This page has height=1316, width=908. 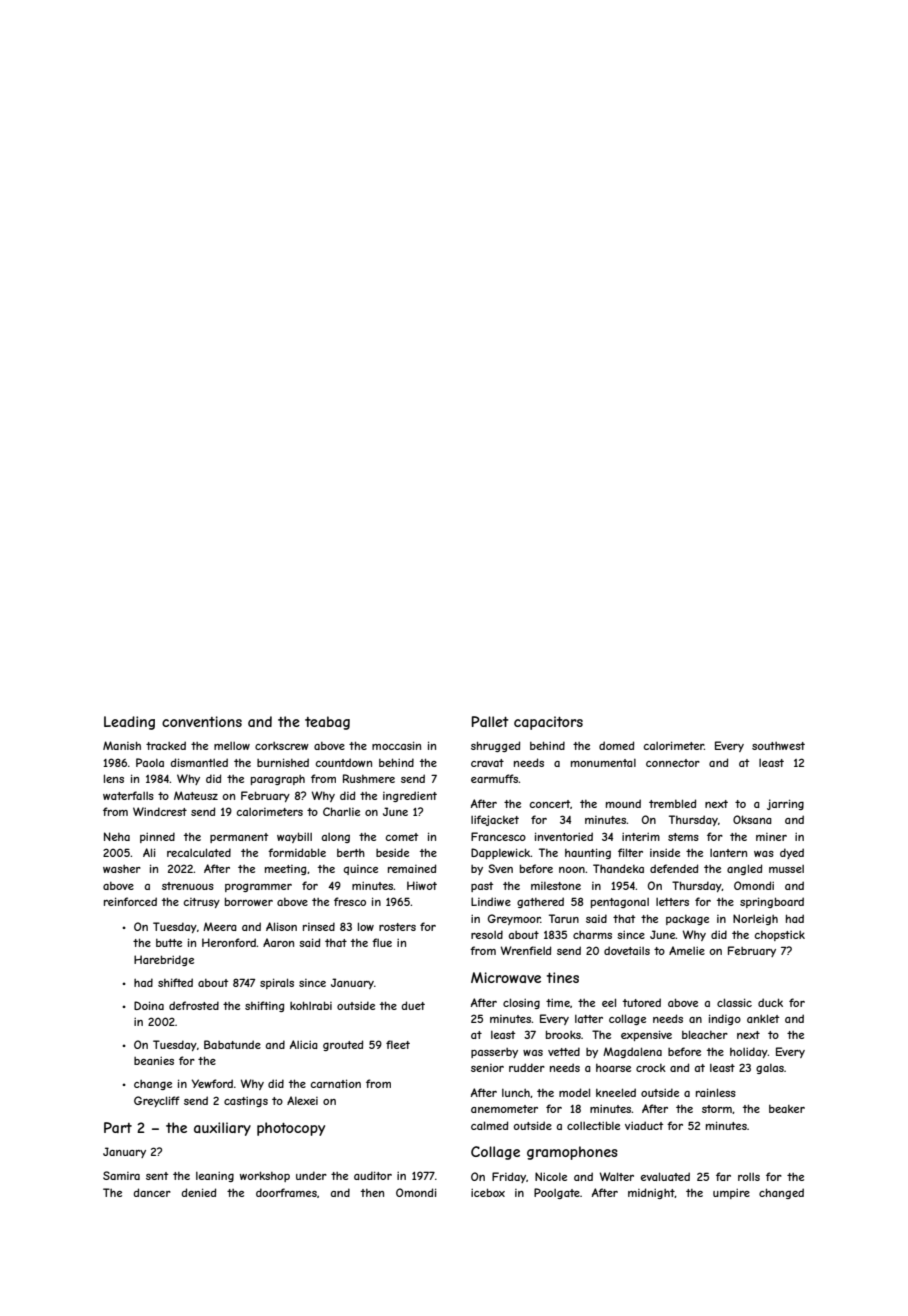 What do you see at coordinates (281, 926) in the page?
I see `Alison` at bounding box center [281, 926].
